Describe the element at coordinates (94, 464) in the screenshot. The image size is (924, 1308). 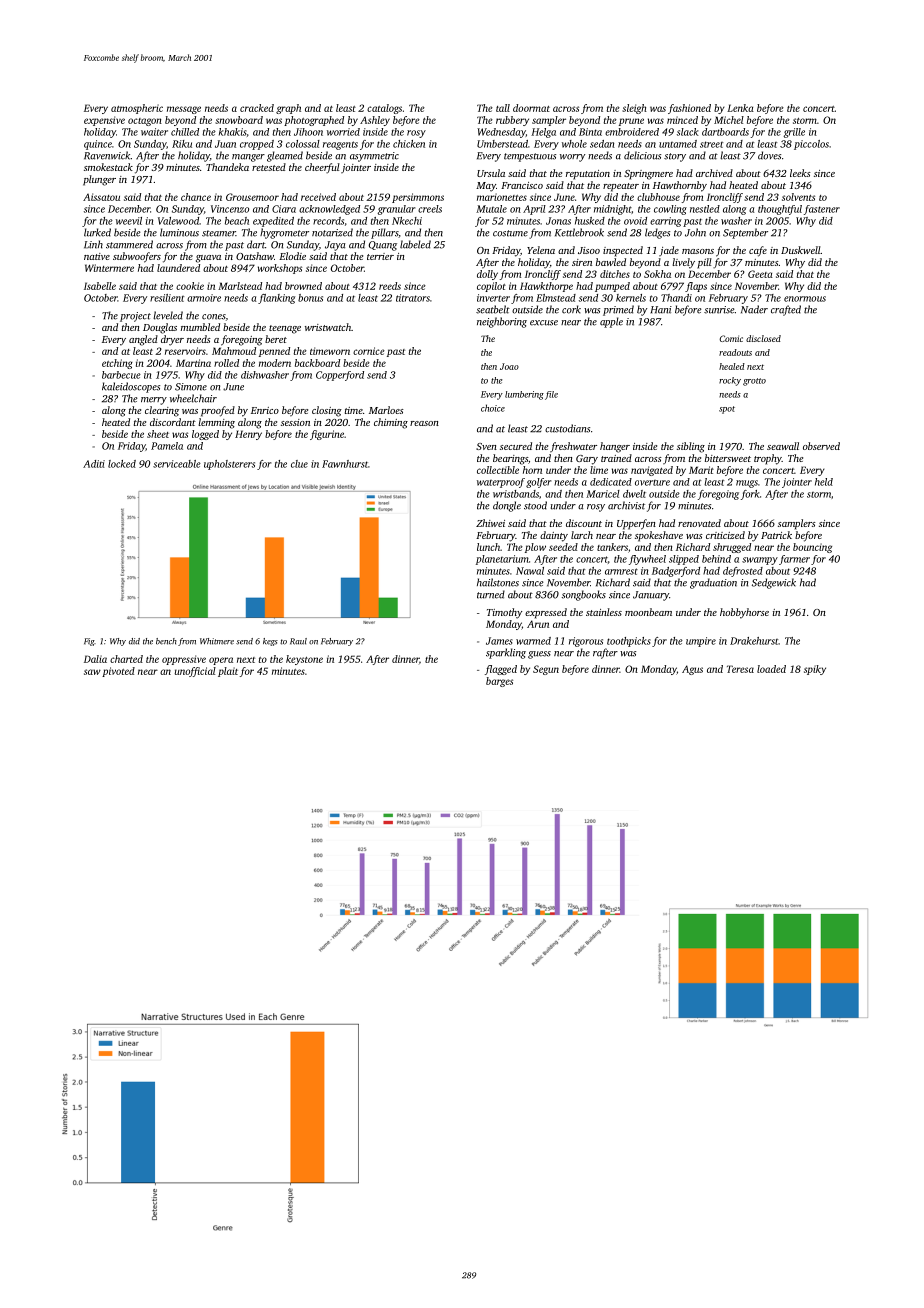
I see `Aditi` at that location.
